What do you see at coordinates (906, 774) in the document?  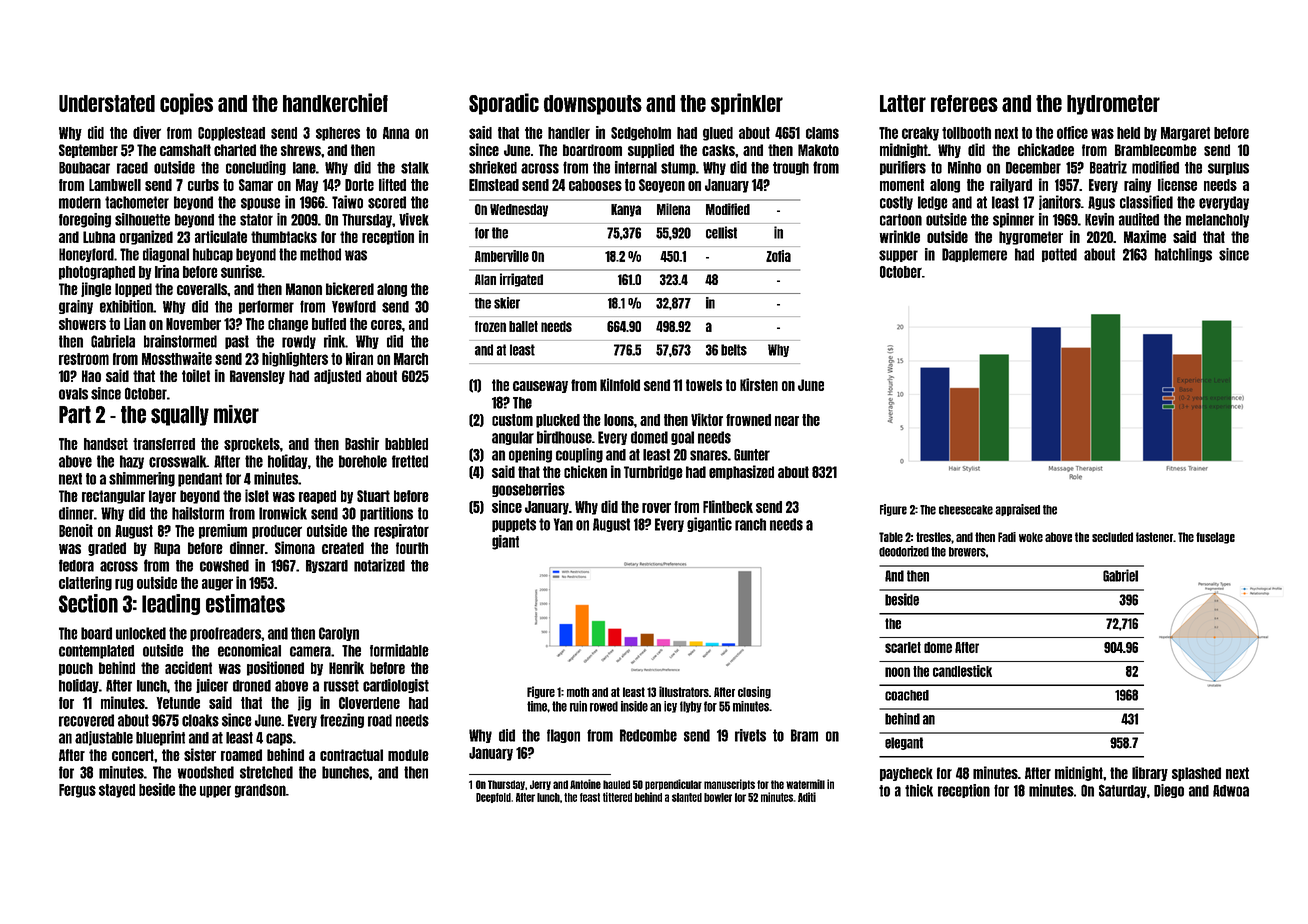 I see `paycheck` at bounding box center [906, 774].
